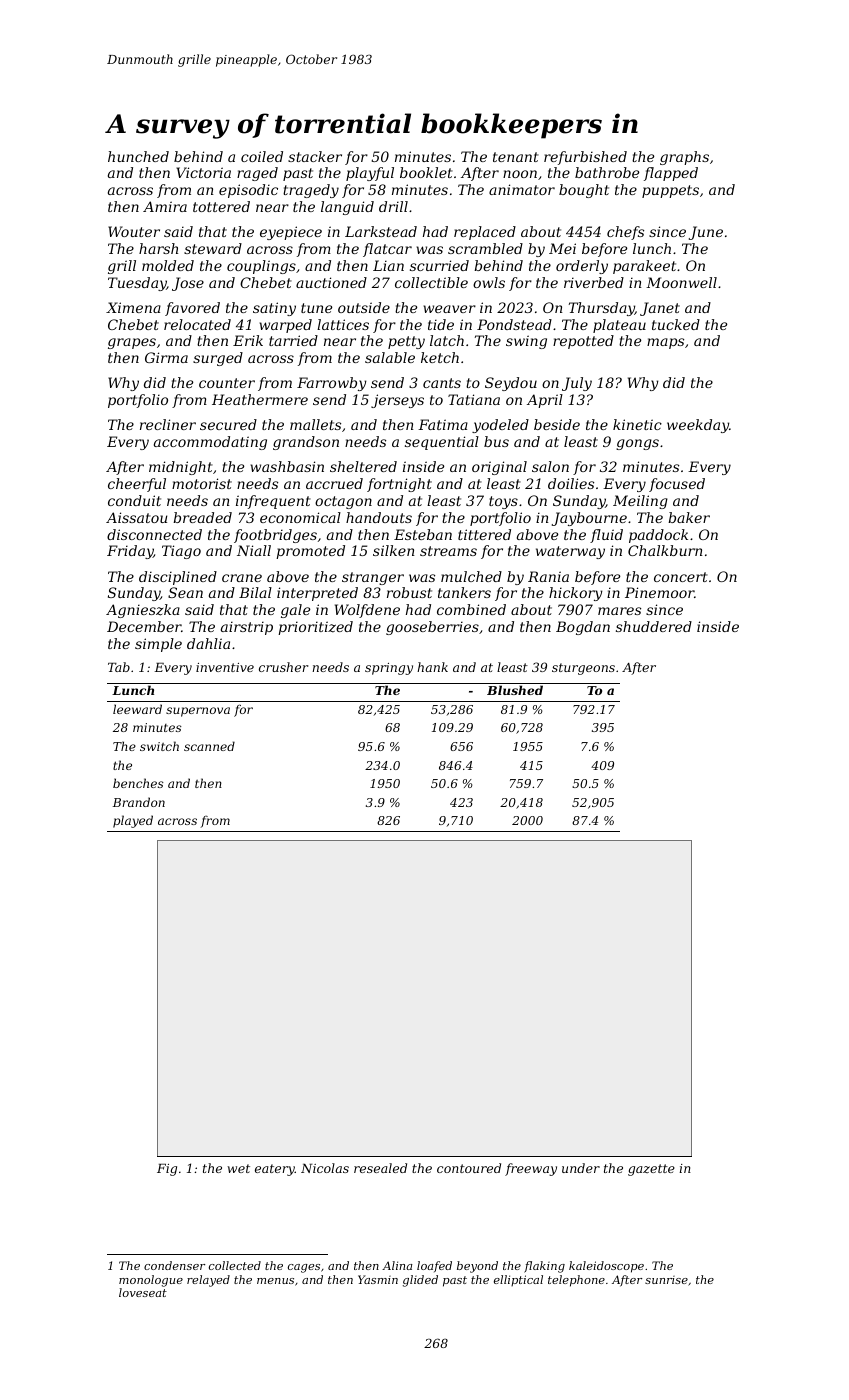  What do you see at coordinates (583, 669) in the screenshot?
I see `sturgeons` at bounding box center [583, 669].
